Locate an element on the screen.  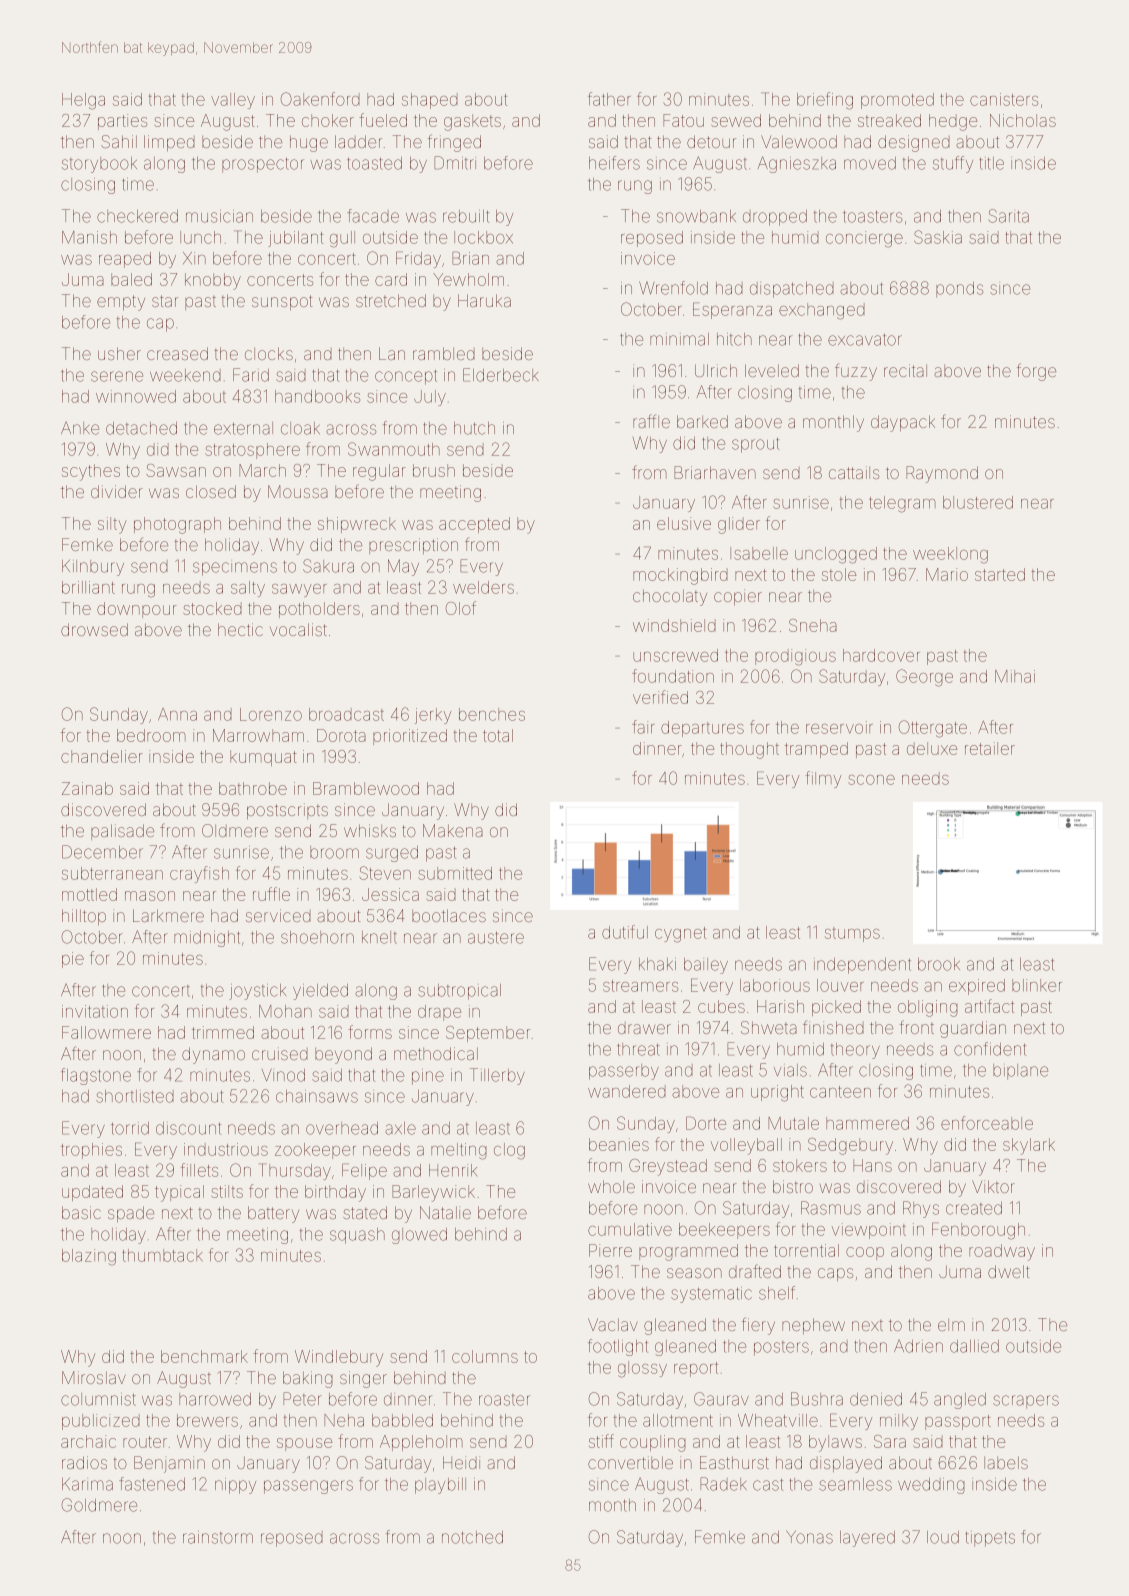
Makena is located at coordinates (453, 830).
